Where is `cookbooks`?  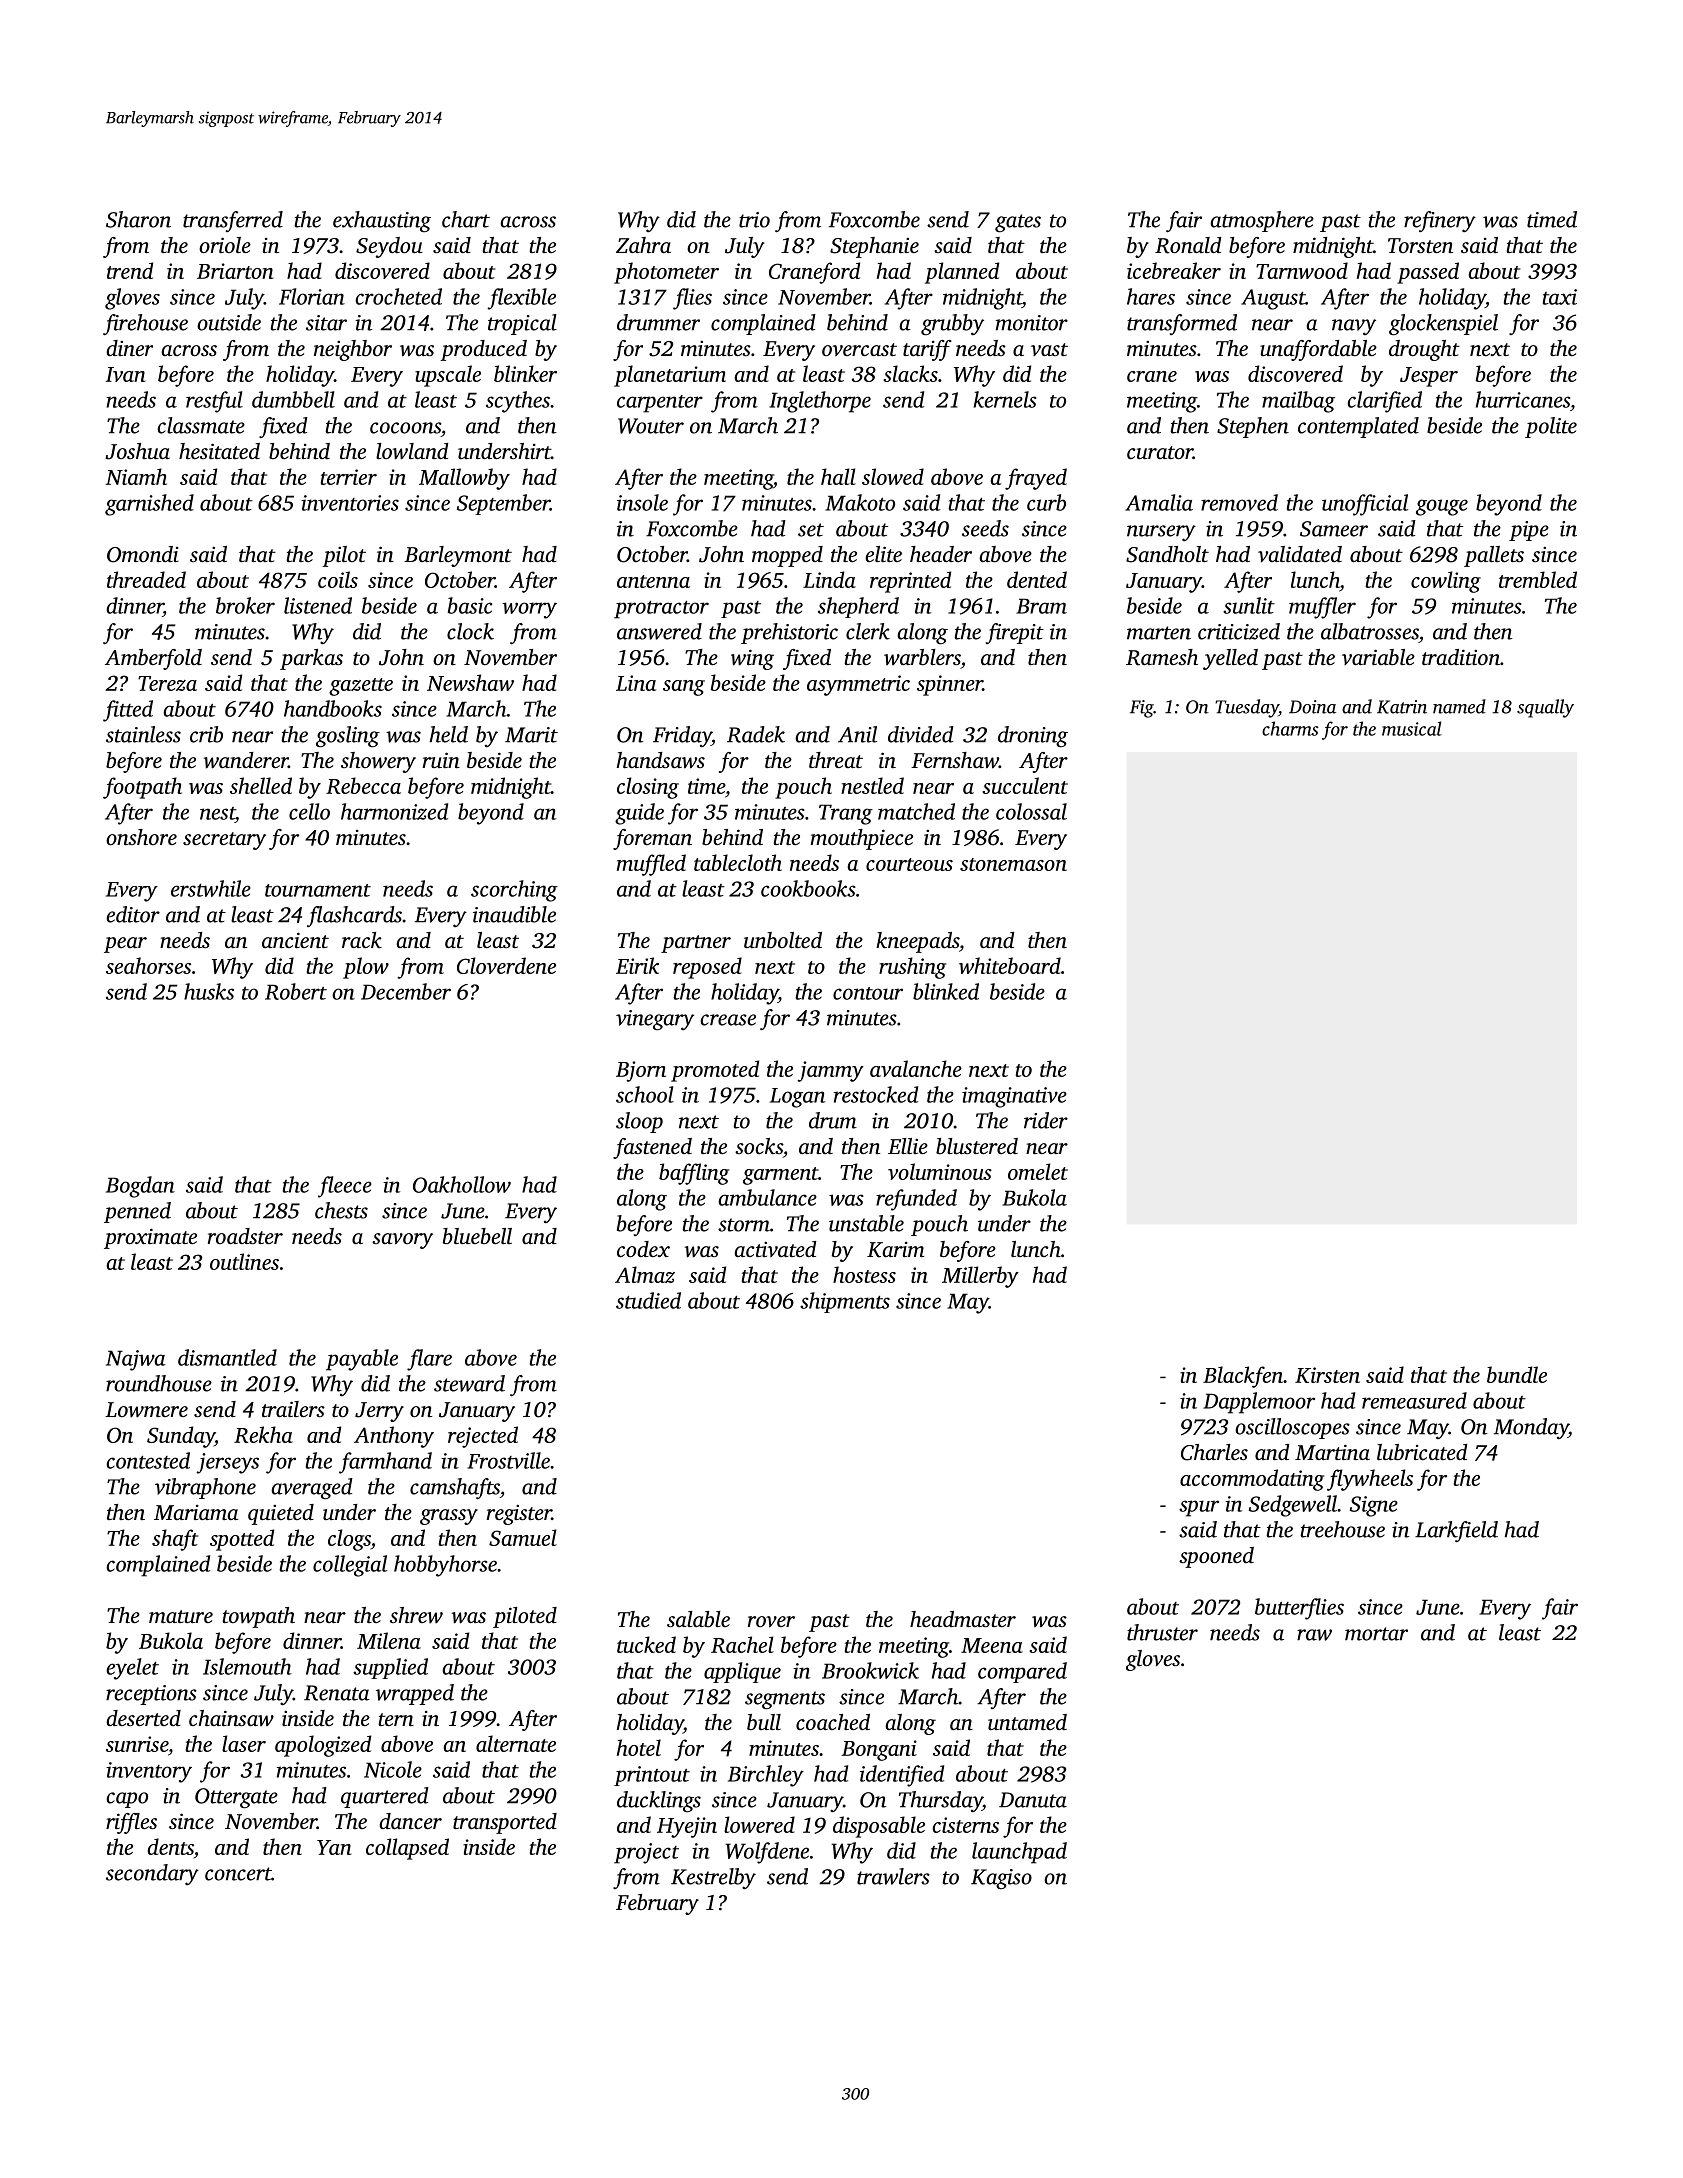 cookbooks is located at coordinates (808, 888).
